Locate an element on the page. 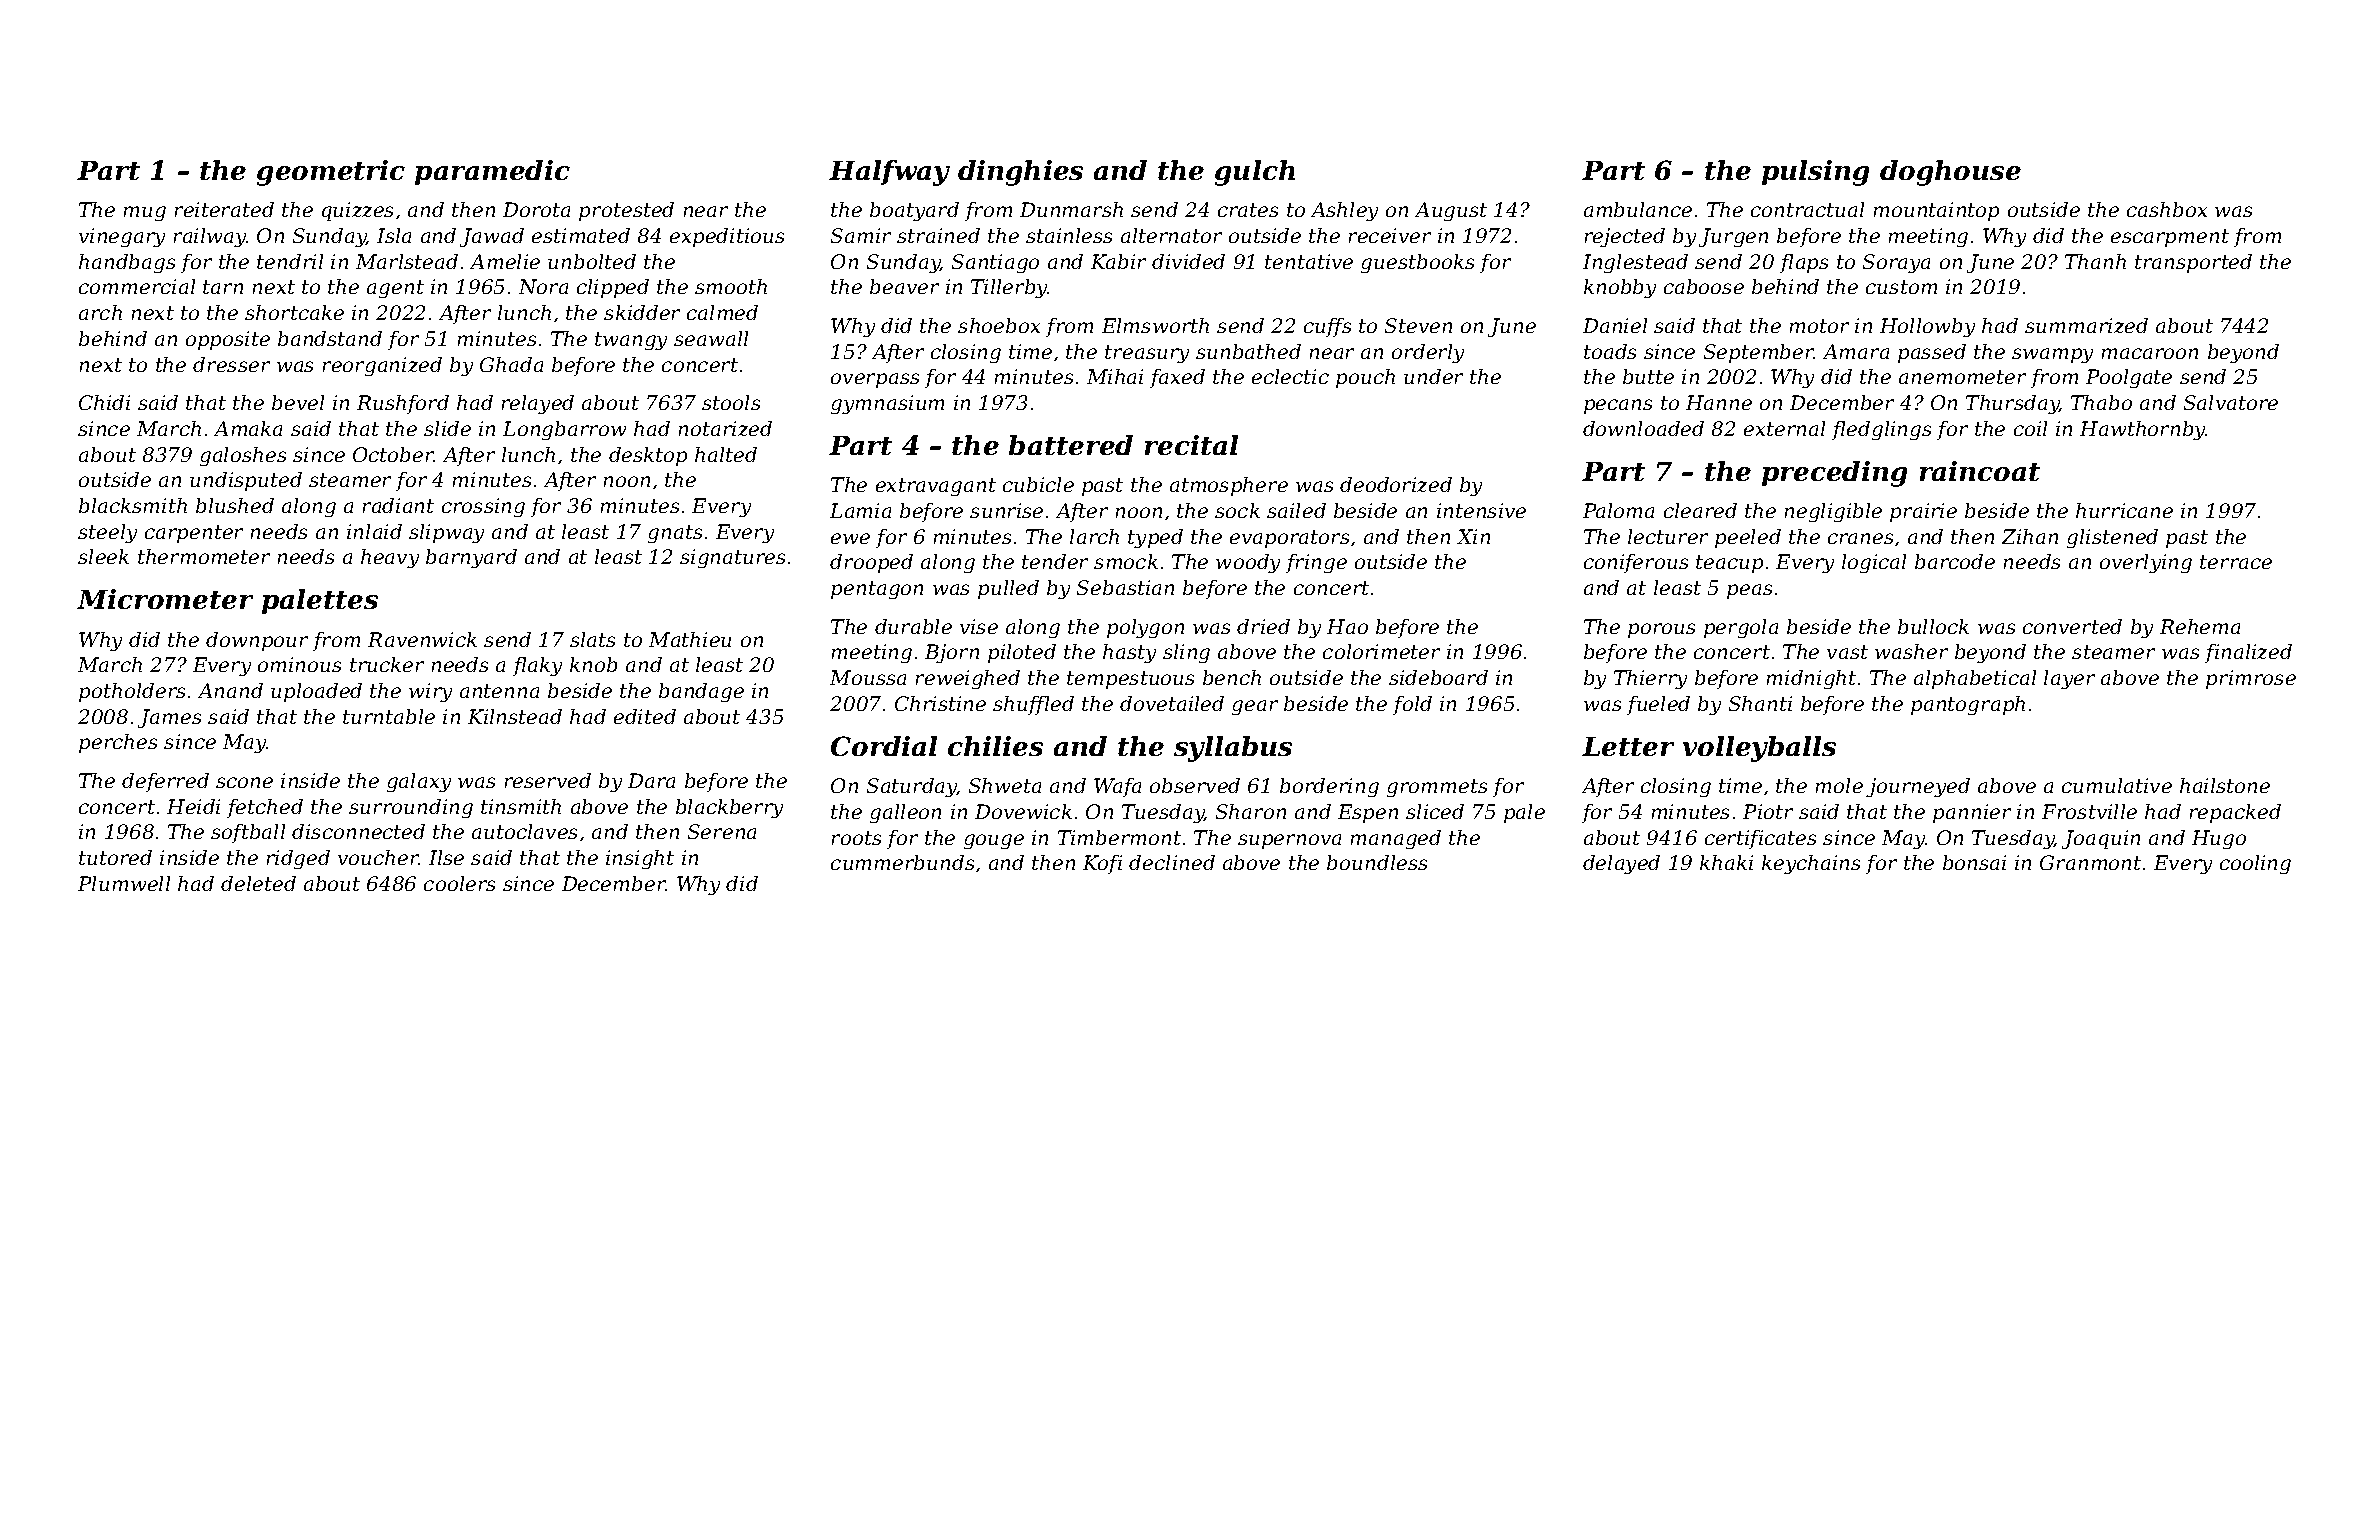 The image size is (2380, 1540). paramedic is located at coordinates (492, 172).
